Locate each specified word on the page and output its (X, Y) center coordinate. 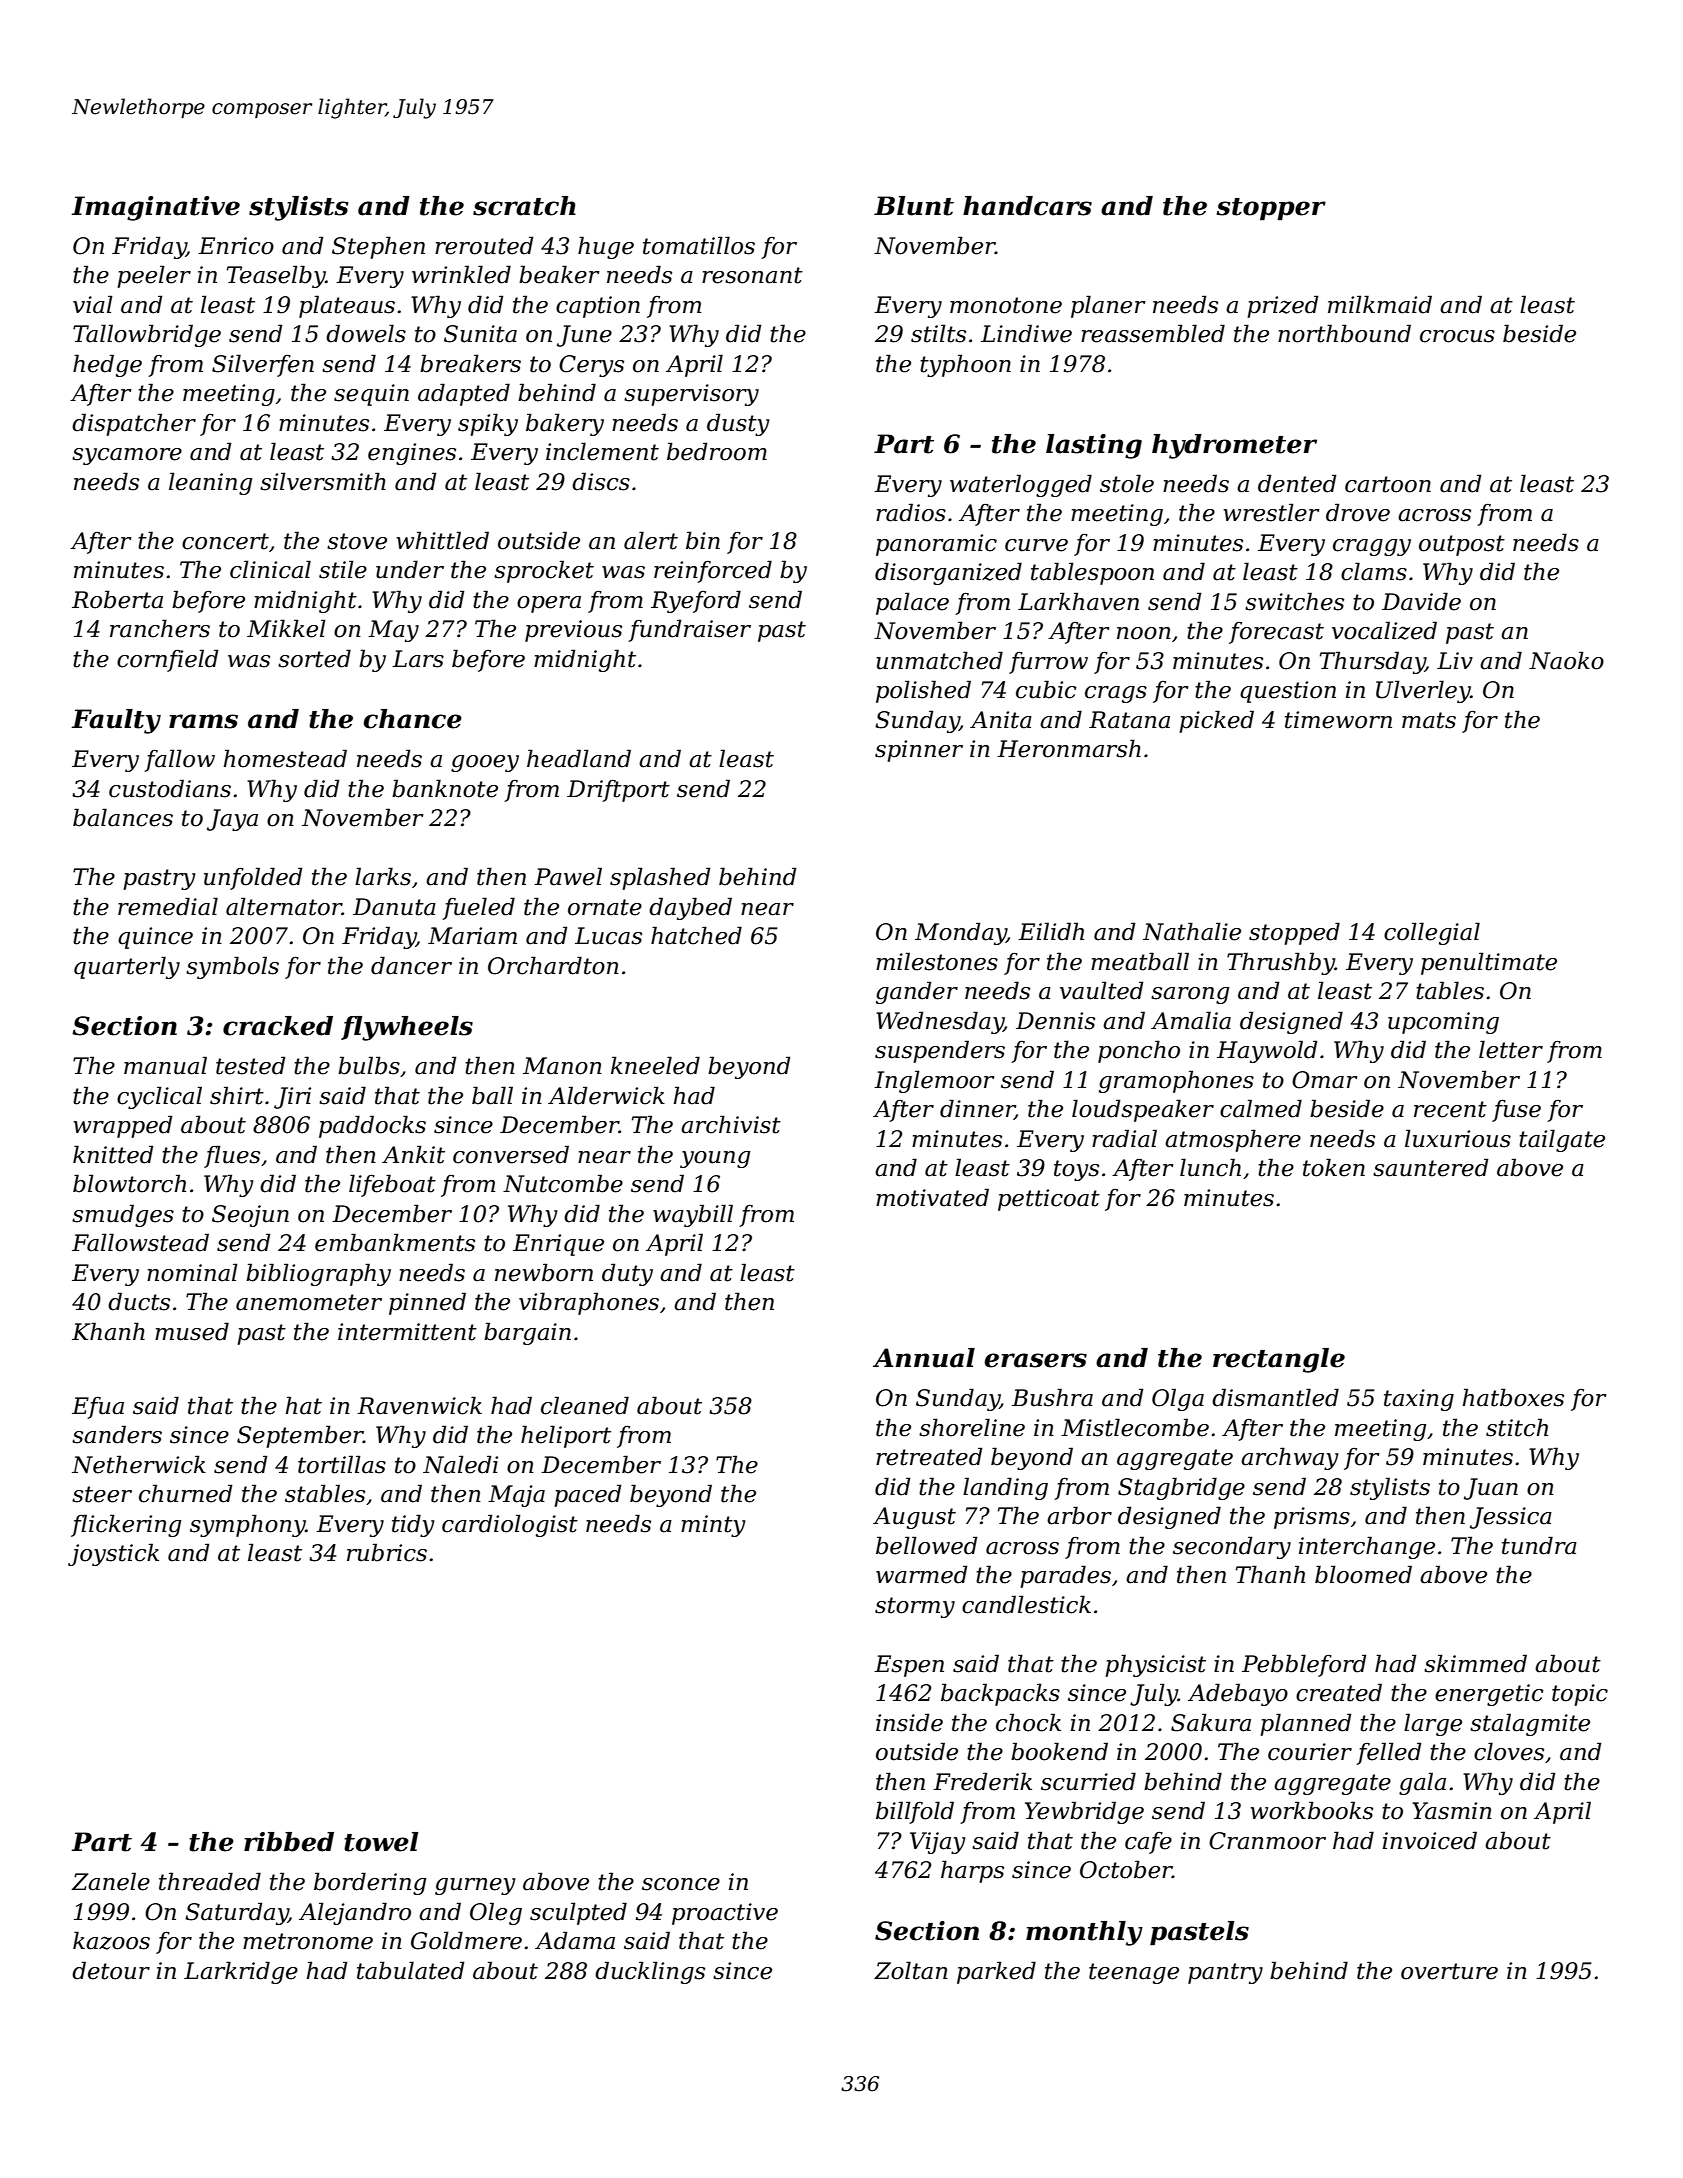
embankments (395, 1242)
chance (413, 719)
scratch (524, 206)
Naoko (1566, 660)
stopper (1271, 209)
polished (923, 691)
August (914, 1518)
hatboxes (1513, 1397)
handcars (1027, 206)
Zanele (110, 1881)
